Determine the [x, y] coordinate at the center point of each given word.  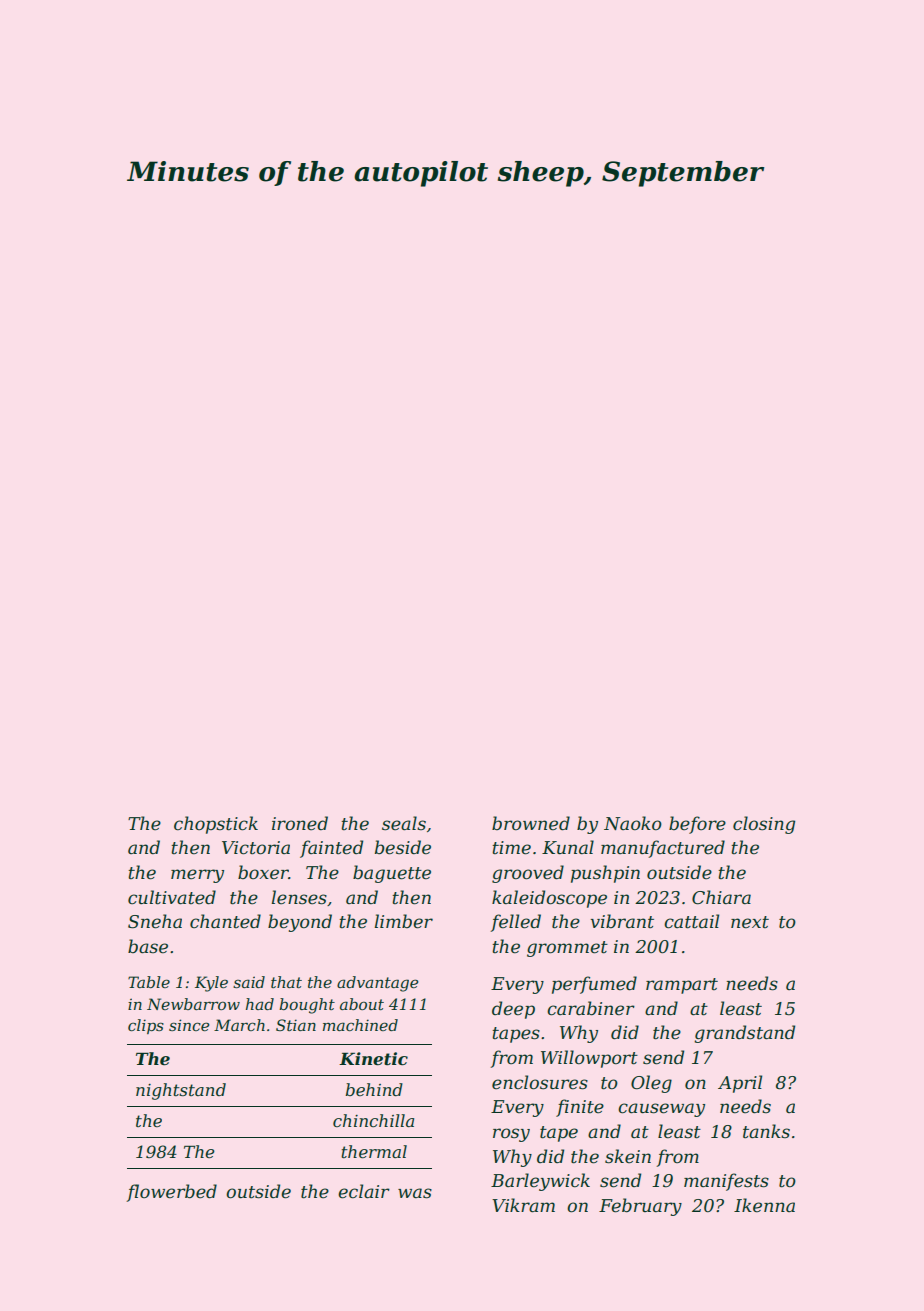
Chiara [721, 897]
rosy [511, 1135]
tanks [766, 1131]
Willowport [589, 1059]
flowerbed [172, 1193]
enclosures [540, 1082]
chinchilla [373, 1120]
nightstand [181, 1091]
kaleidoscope [549, 899]
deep [513, 1010]
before [697, 825]
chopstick [216, 825]
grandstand [744, 1034]
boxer [263, 872]
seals [404, 823]
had [260, 1004]
